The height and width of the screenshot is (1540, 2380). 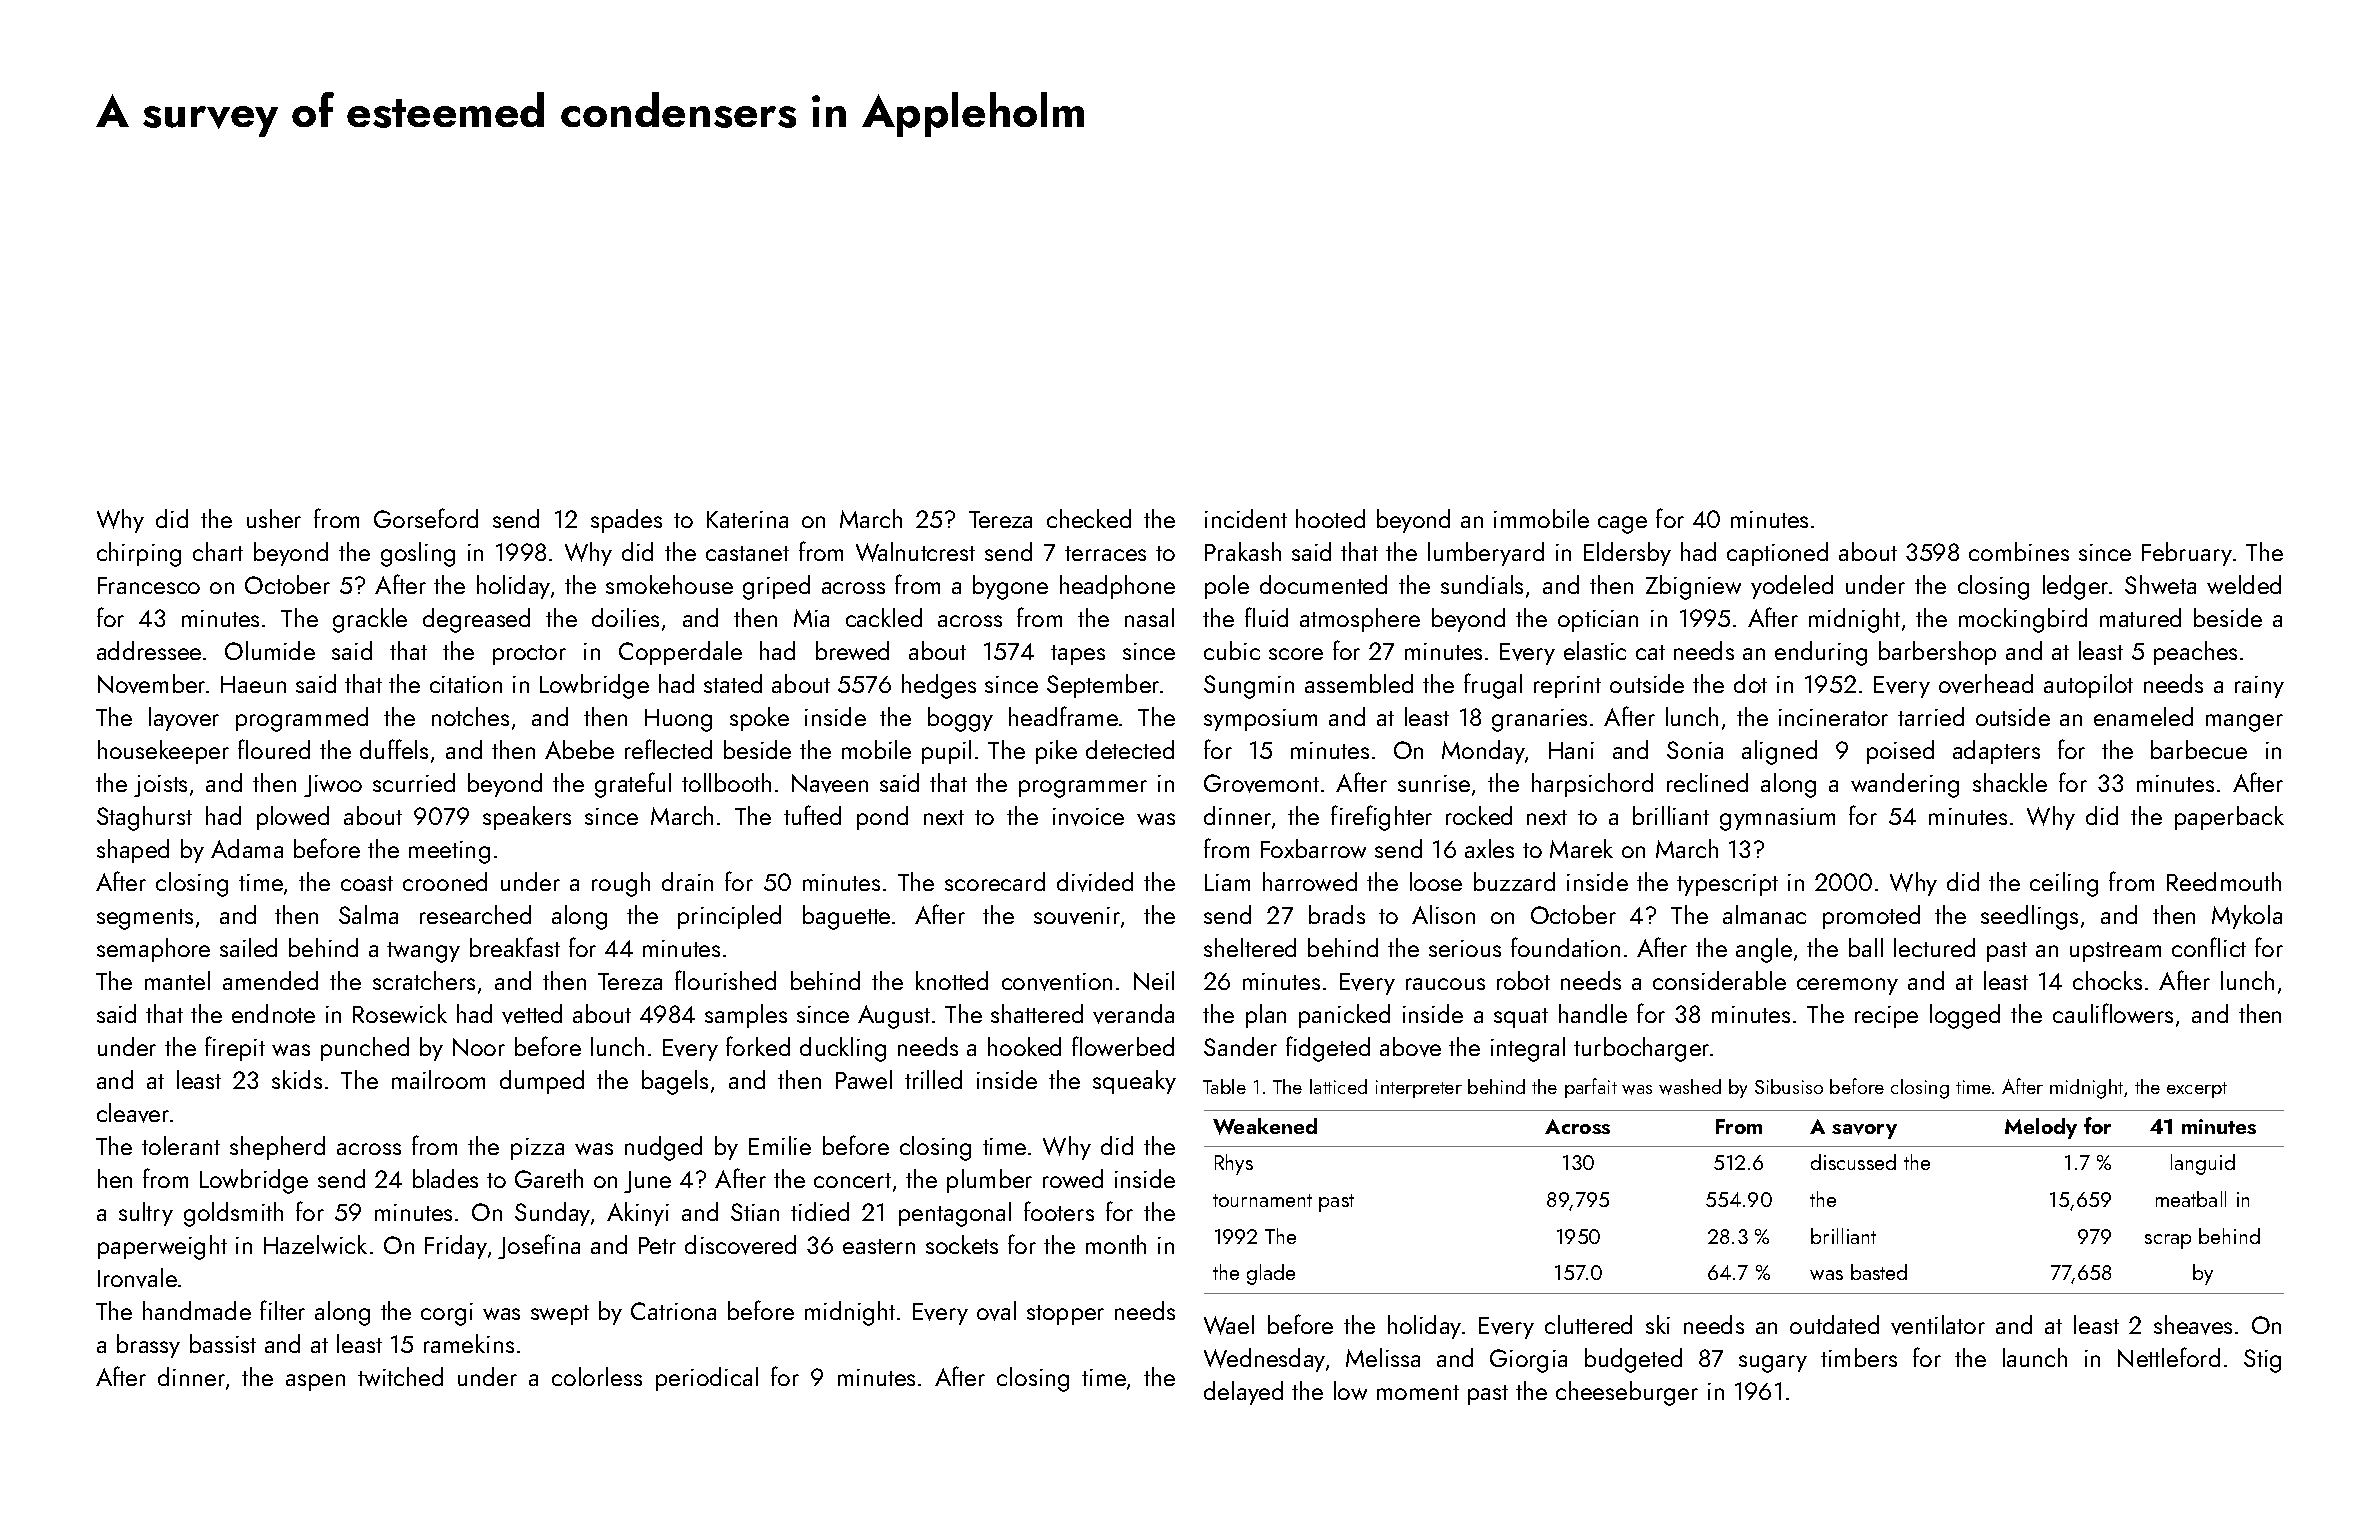 What do you see at coordinates (1250, 947) in the screenshot?
I see `sheltered` at bounding box center [1250, 947].
